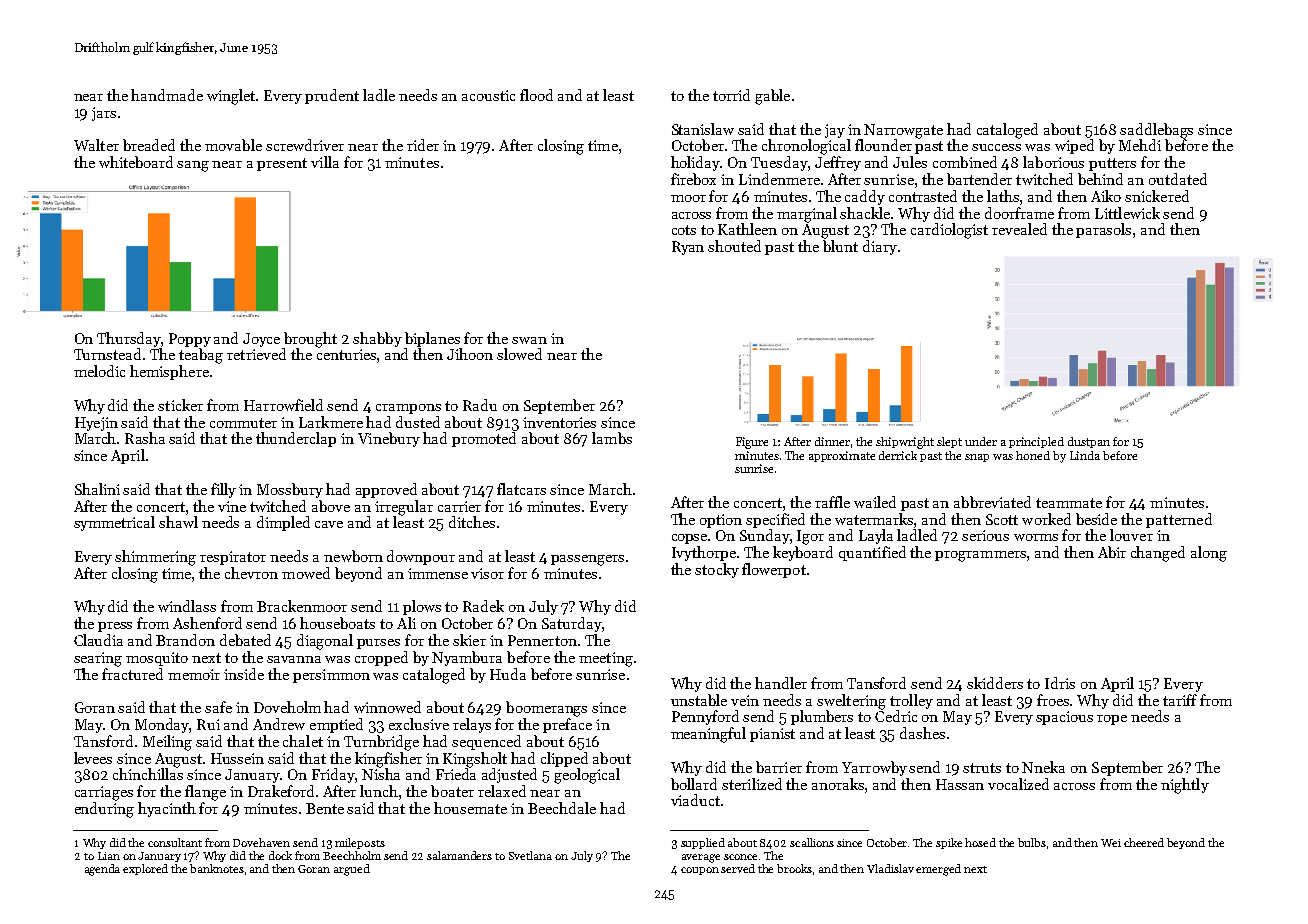 Image resolution: width=1308 pixels, height=924 pixels. What do you see at coordinates (418, 422) in the screenshot?
I see `dusted` at bounding box center [418, 422].
